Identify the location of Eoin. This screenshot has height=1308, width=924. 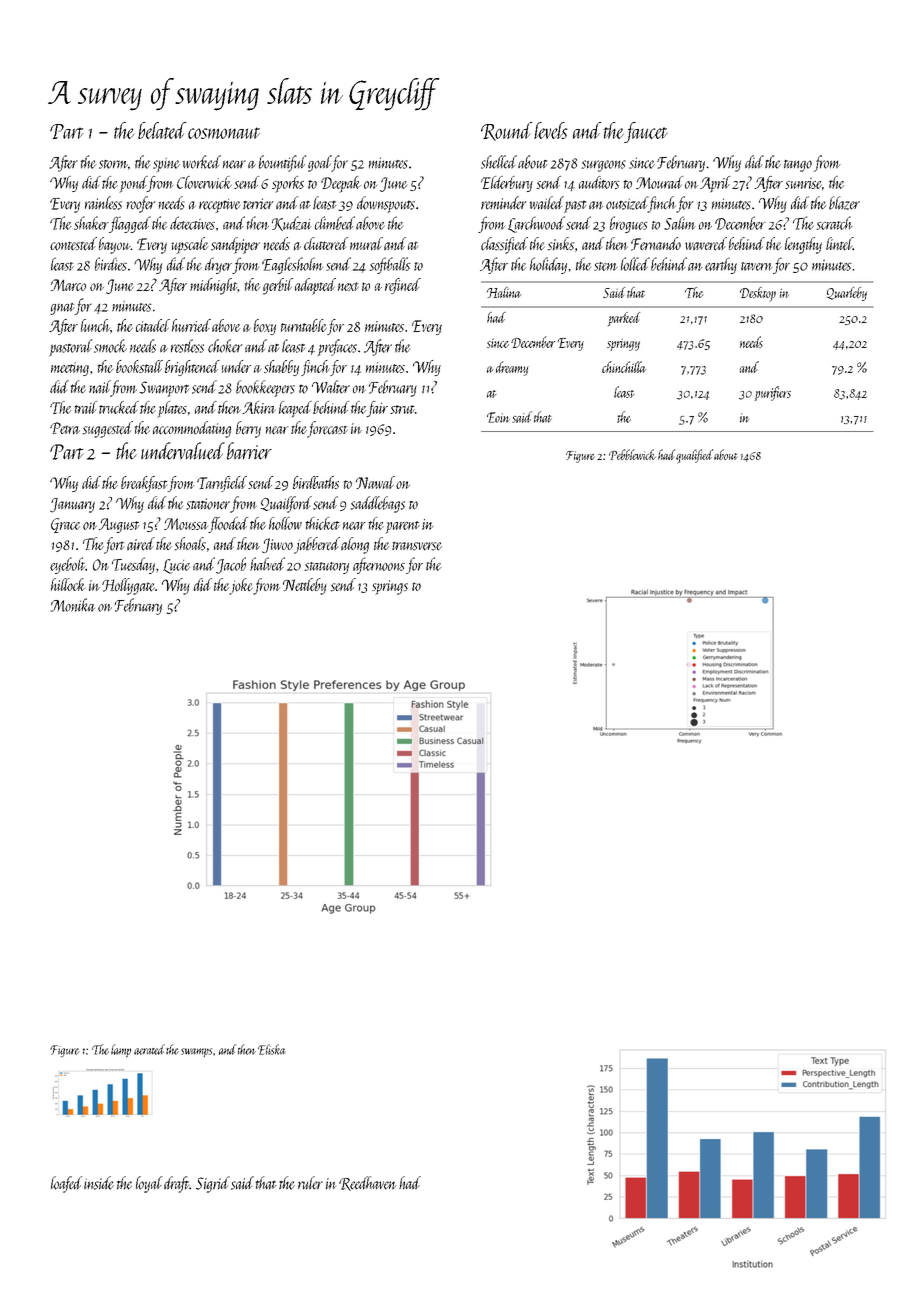
(498, 417).
